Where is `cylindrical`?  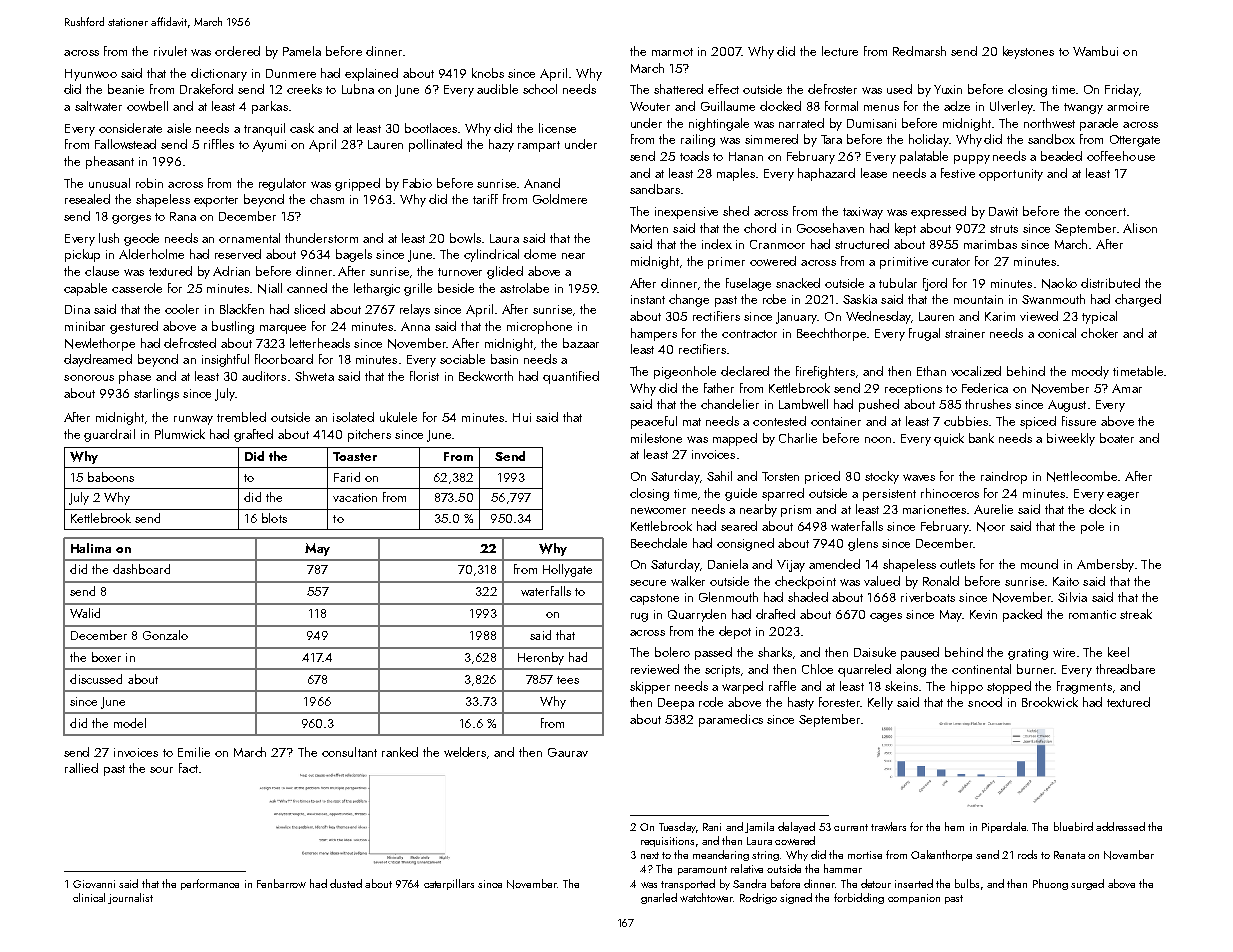 cylindrical is located at coordinates (491, 255).
